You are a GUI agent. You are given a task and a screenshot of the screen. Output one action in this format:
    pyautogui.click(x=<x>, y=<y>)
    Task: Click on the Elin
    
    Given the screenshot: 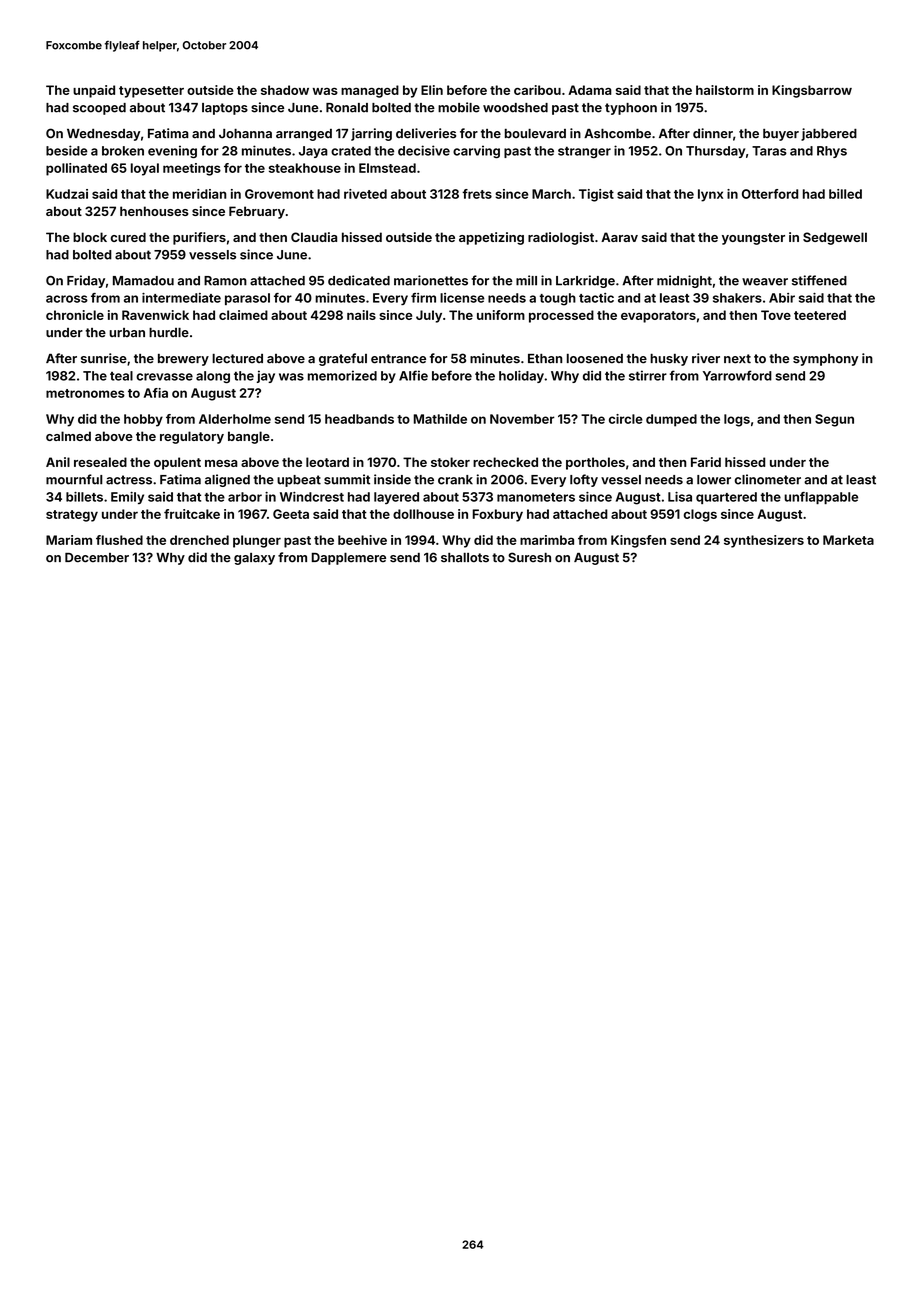 What is the action you would take?
    pyautogui.click(x=432, y=90)
